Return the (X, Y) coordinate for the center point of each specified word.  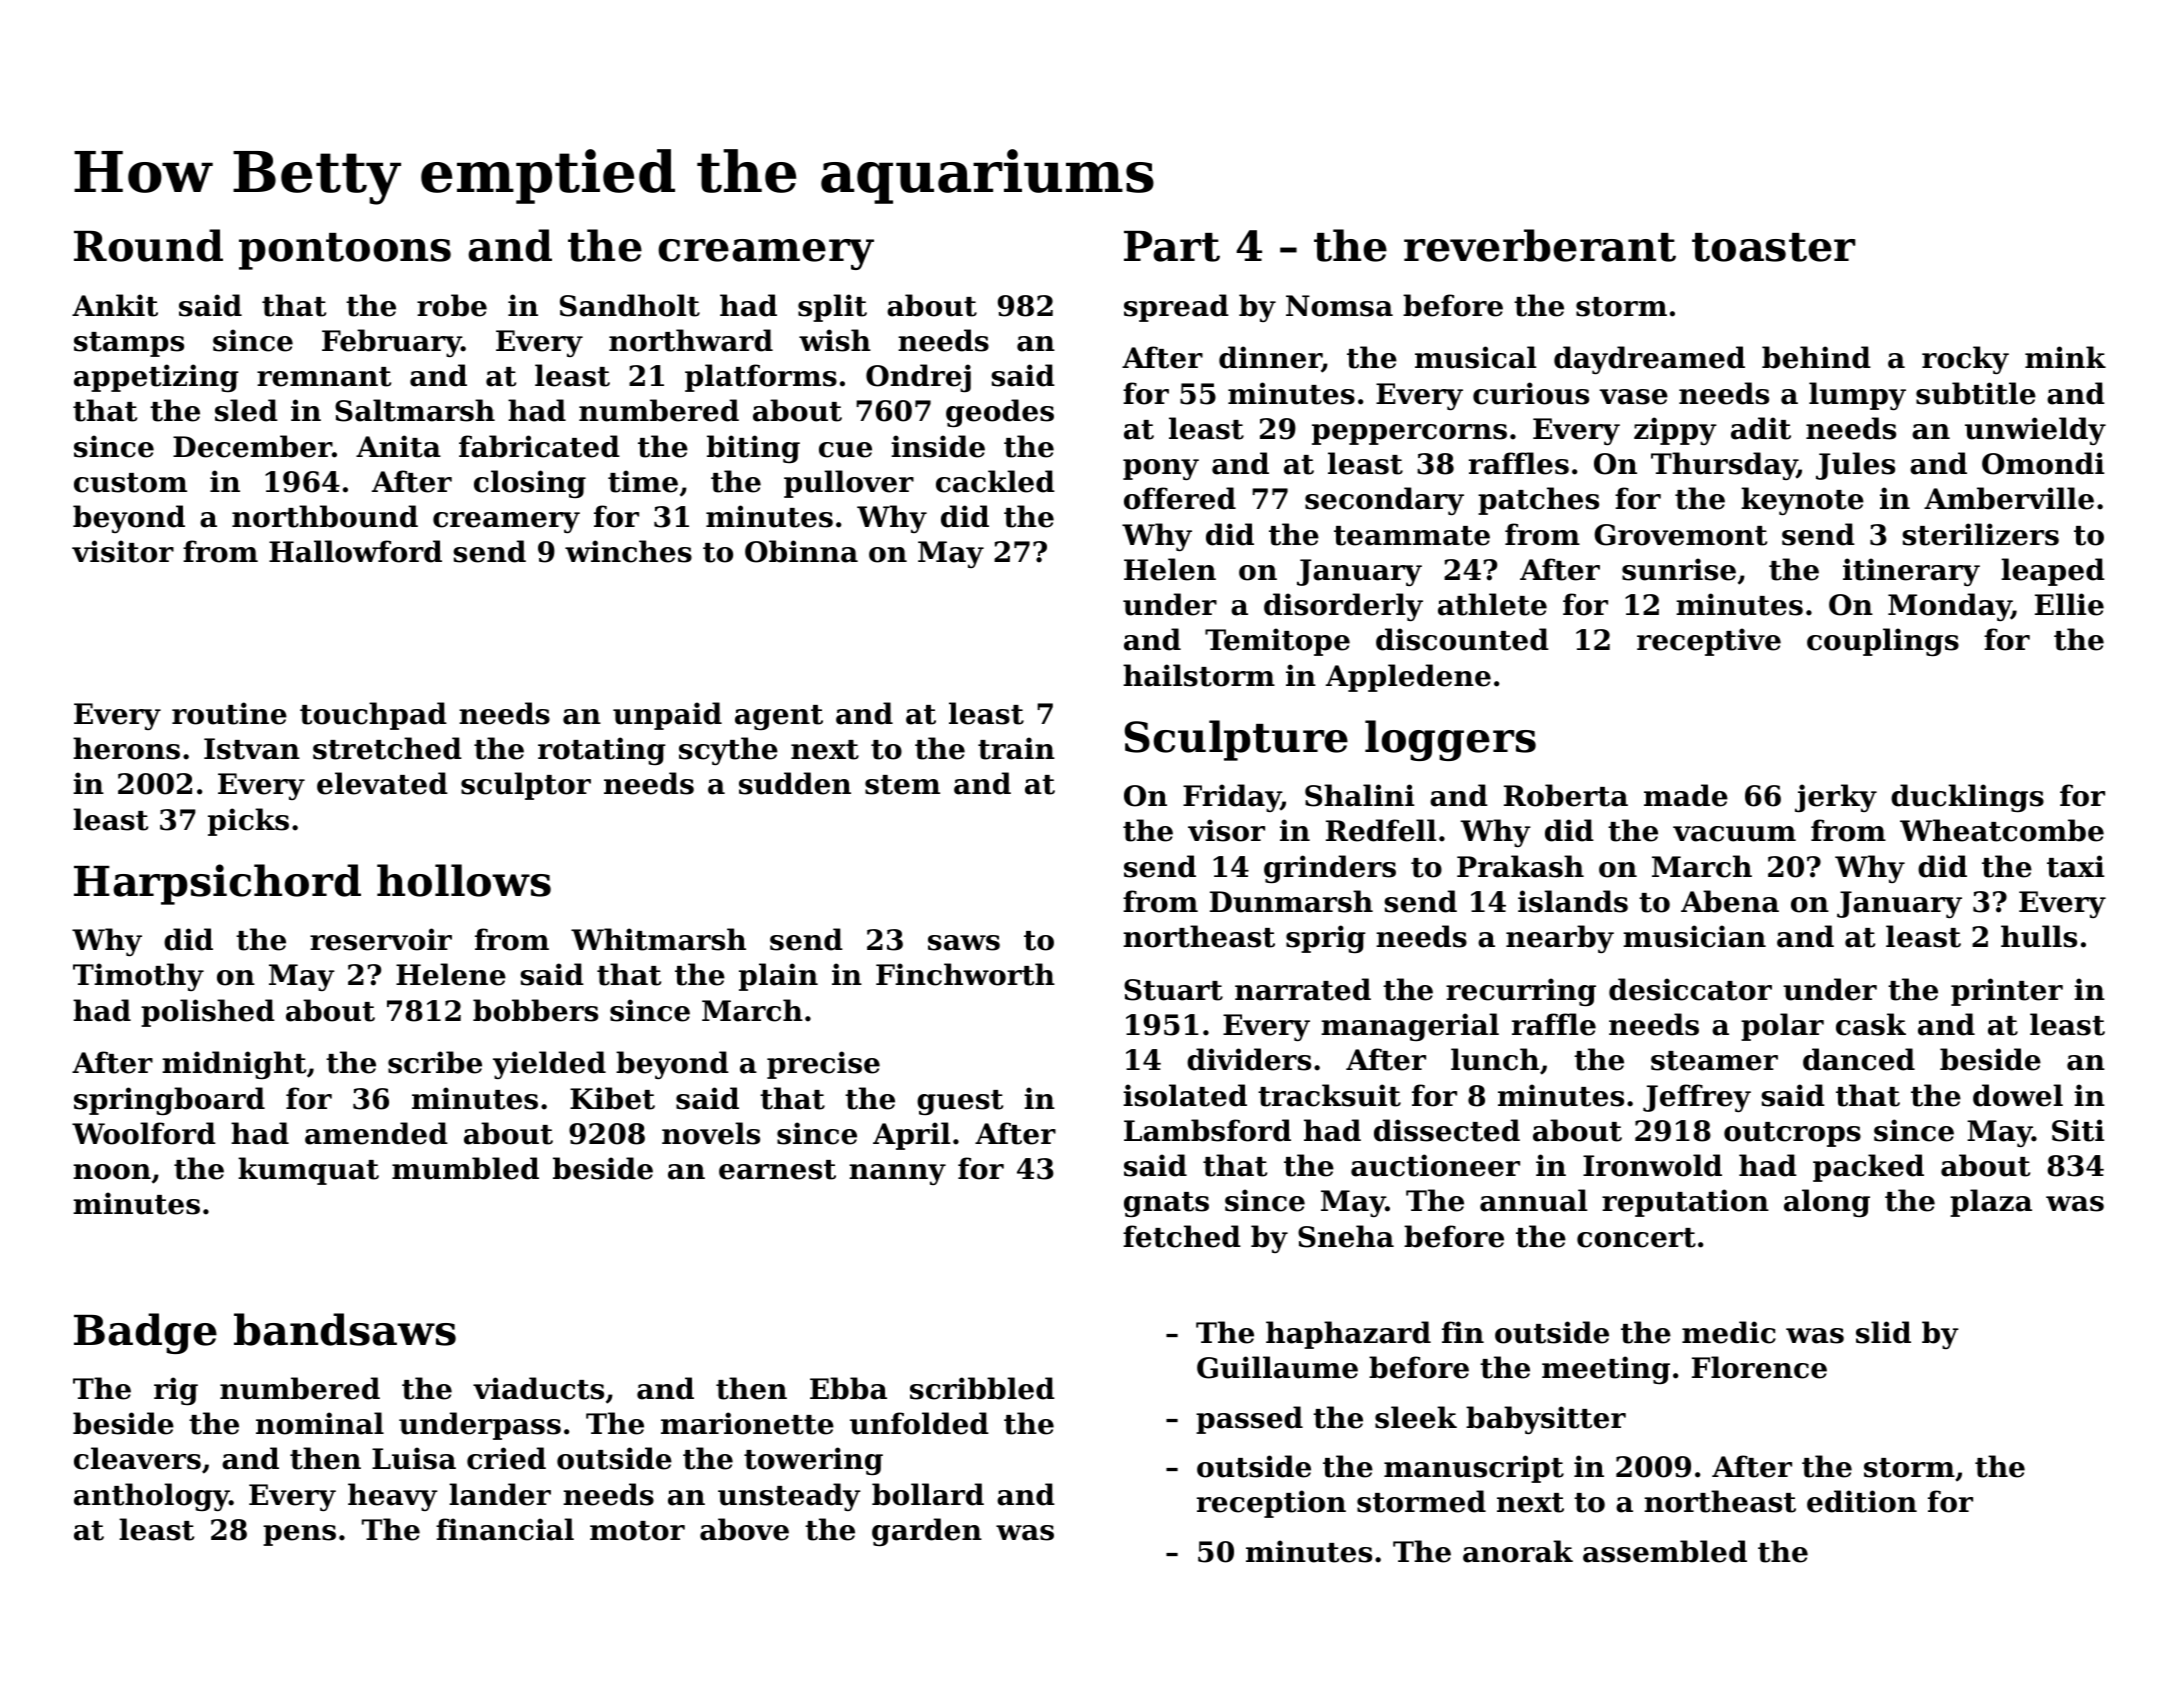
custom (130, 483)
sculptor (526, 786)
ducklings (1967, 798)
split (832, 308)
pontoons (345, 251)
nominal (320, 1423)
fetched (1182, 1236)
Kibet (612, 1098)
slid (1883, 1332)
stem (902, 785)
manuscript (1474, 1469)
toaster (1774, 247)
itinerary (1911, 572)
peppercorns (1409, 434)
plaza (1991, 1203)
